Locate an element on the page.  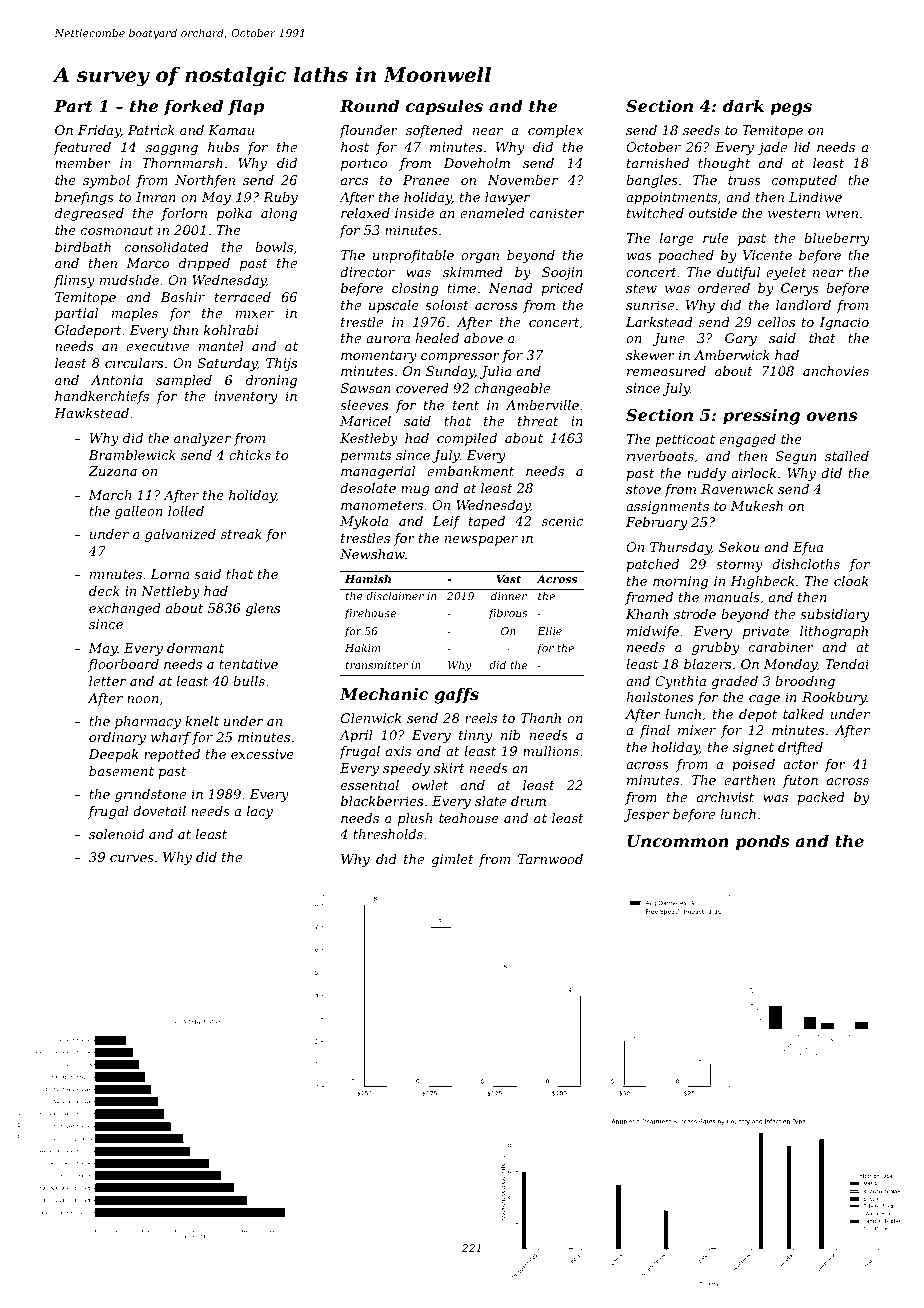
mantel is located at coordinates (221, 346).
